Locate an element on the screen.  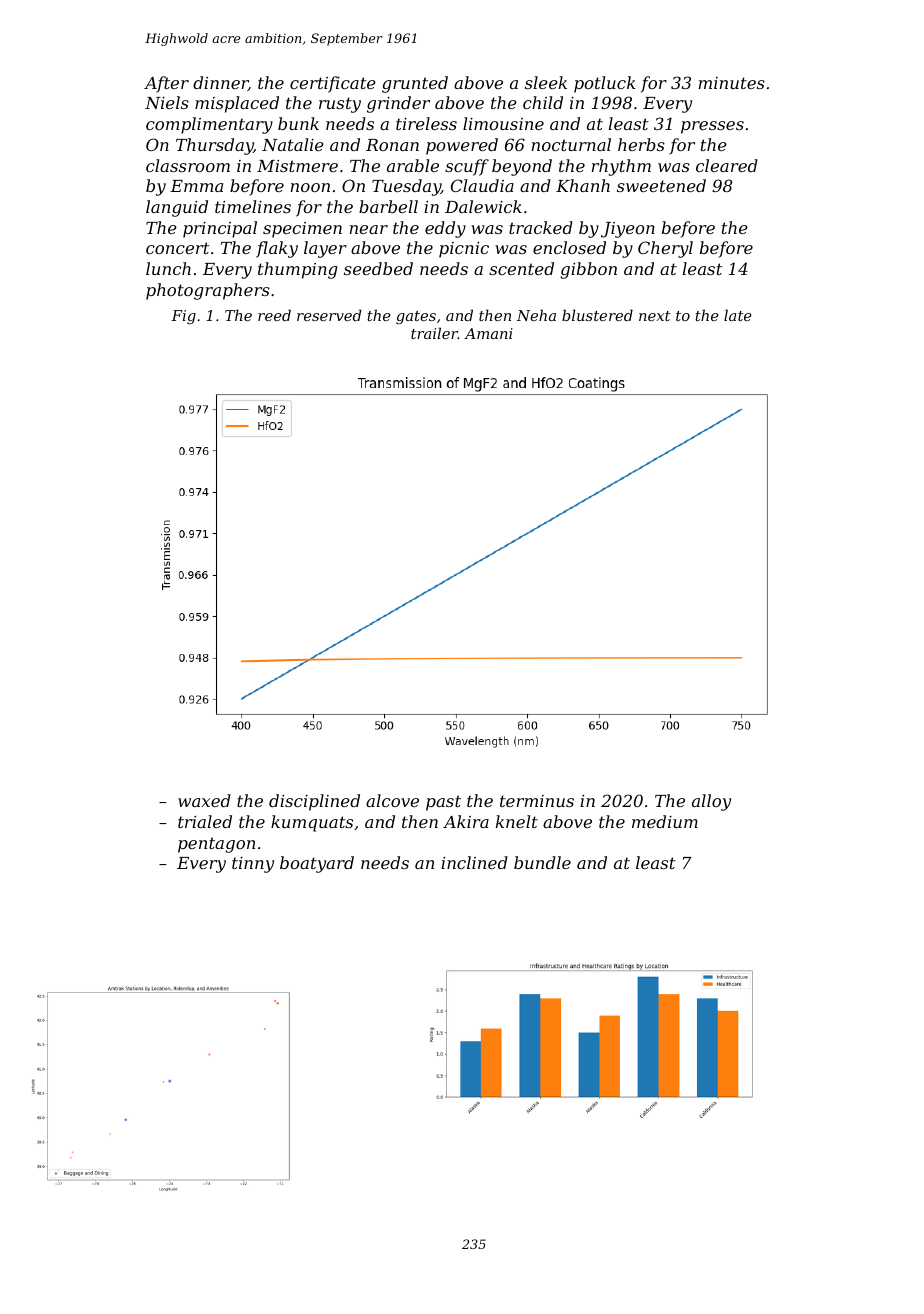
certificate is located at coordinates (333, 84).
